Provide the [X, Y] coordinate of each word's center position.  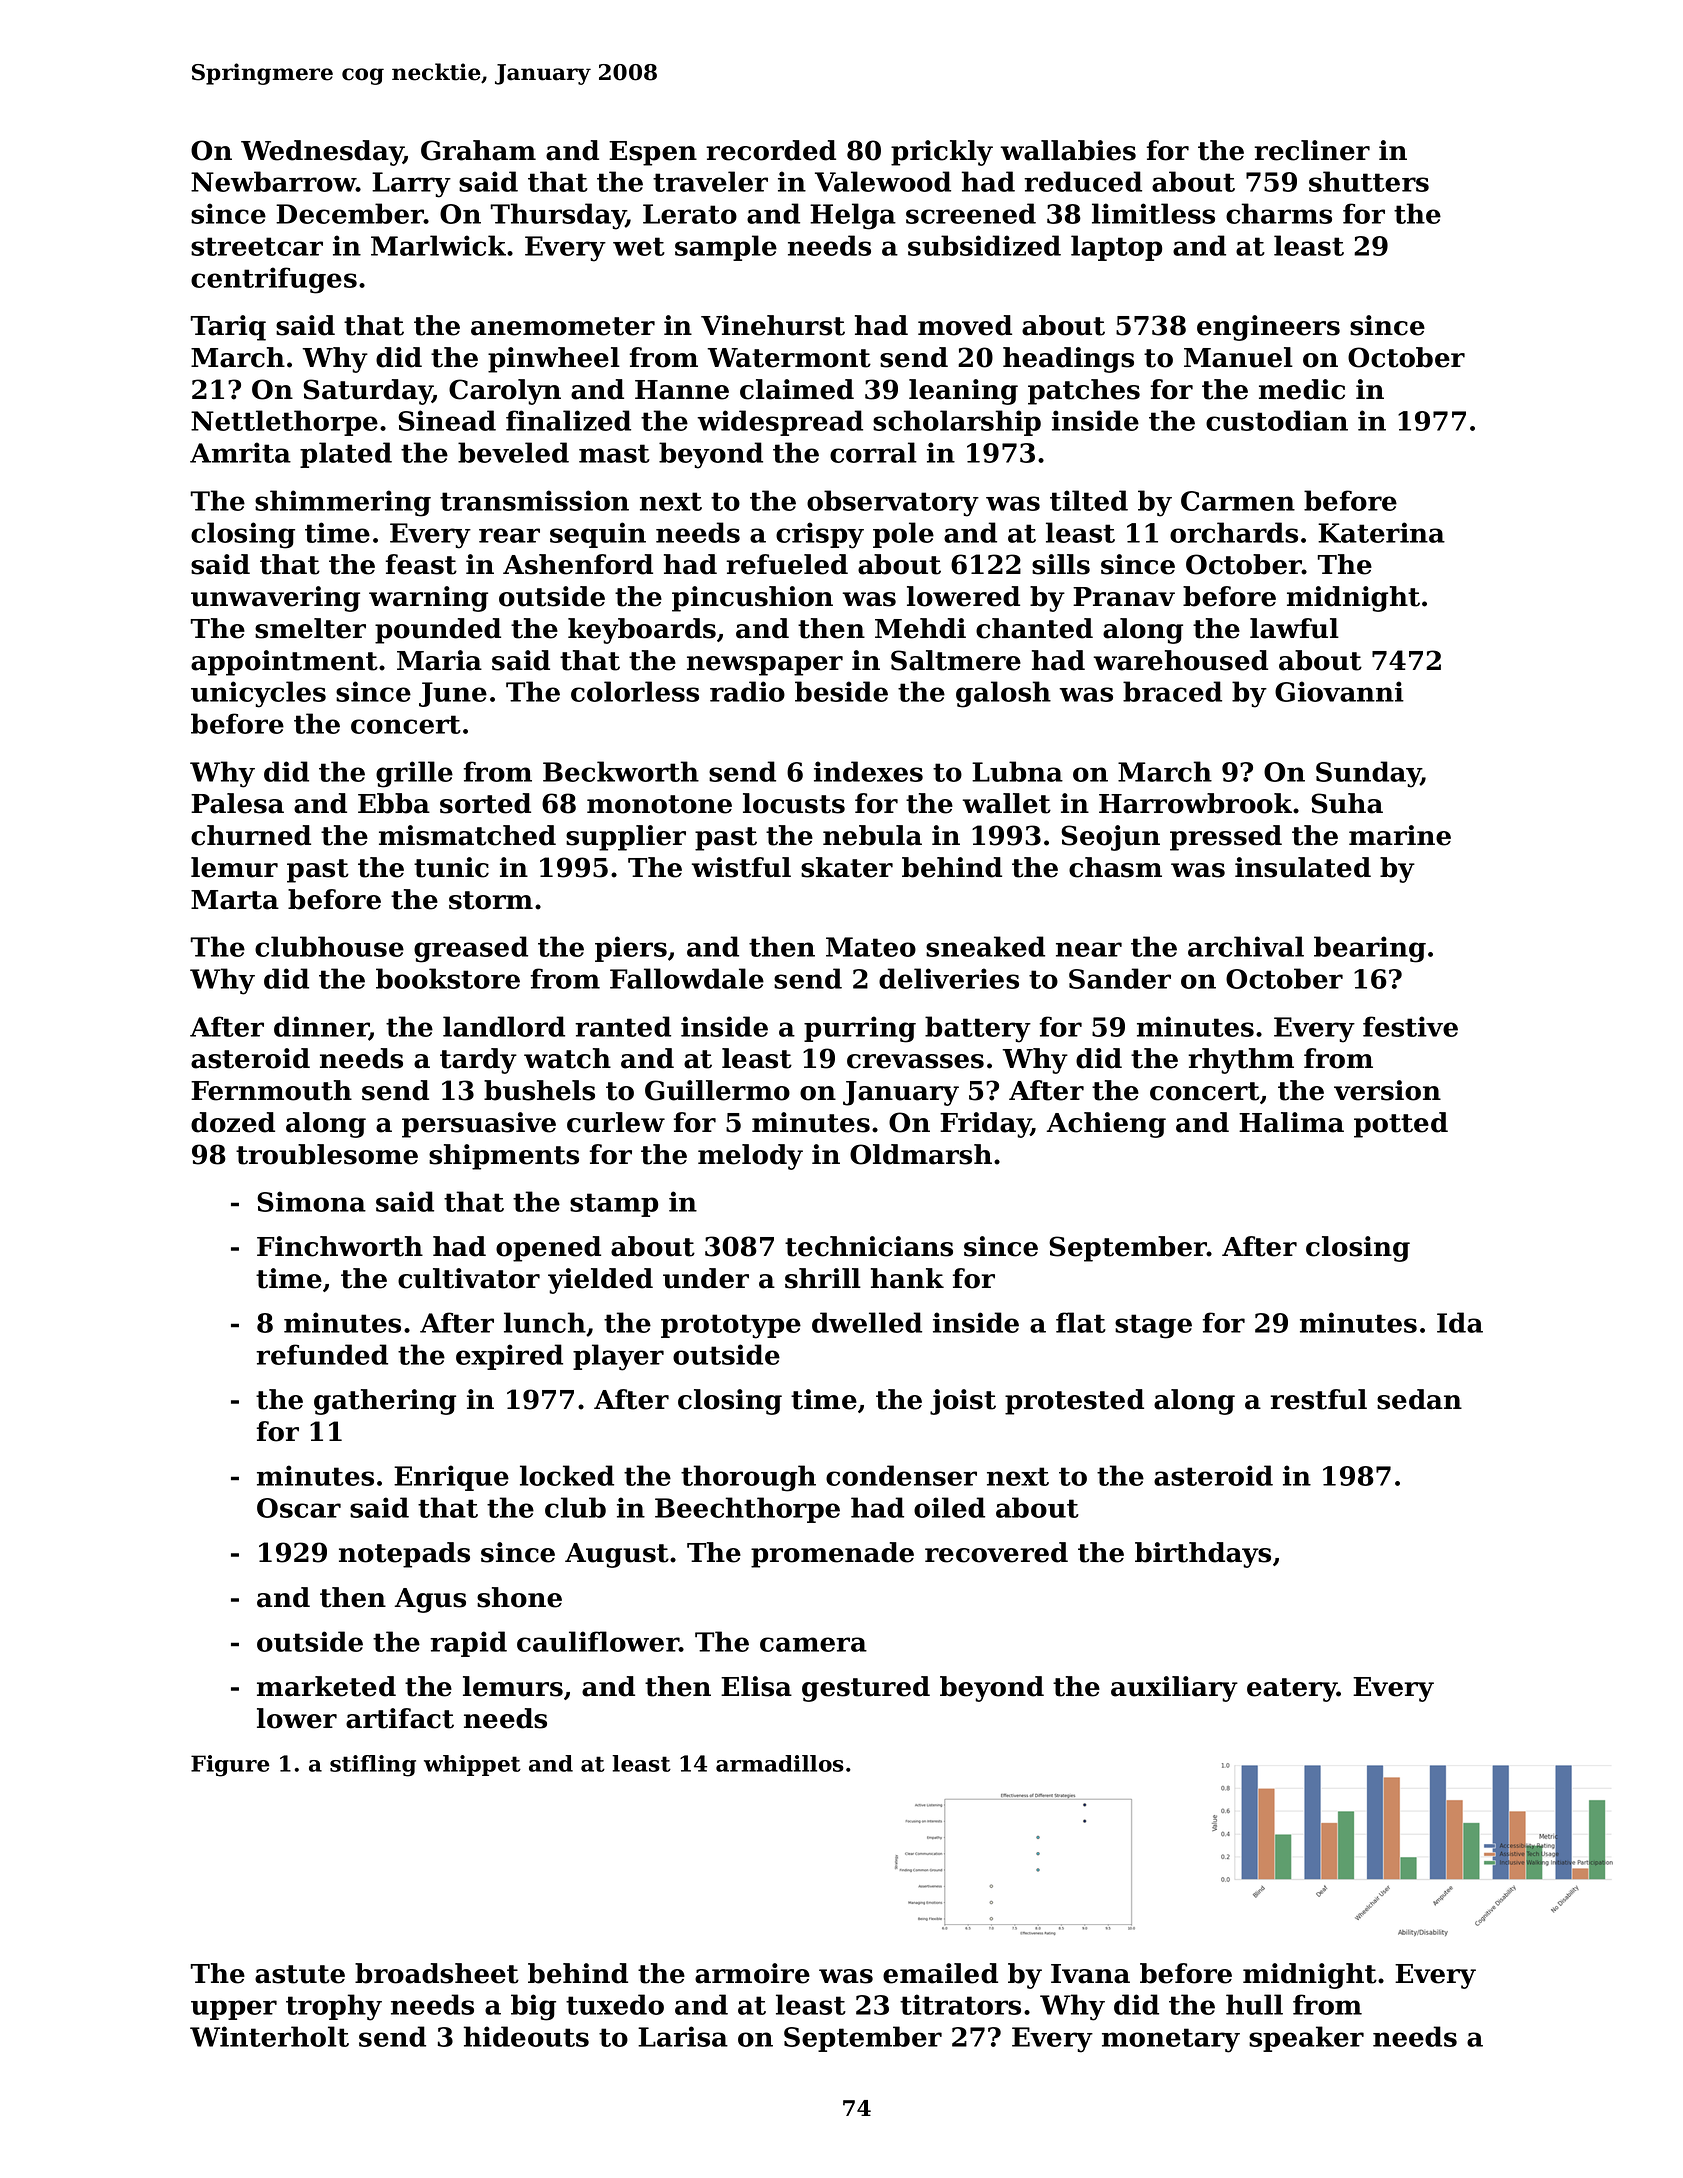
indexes [868, 771]
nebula [872, 835]
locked [567, 1475]
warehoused [1180, 660]
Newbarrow [273, 181]
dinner [321, 1027]
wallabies [1068, 150]
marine [1400, 835]
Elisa [756, 1686]
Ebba [394, 803]
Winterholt [269, 2036]
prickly [942, 153]
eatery [1292, 1690]
